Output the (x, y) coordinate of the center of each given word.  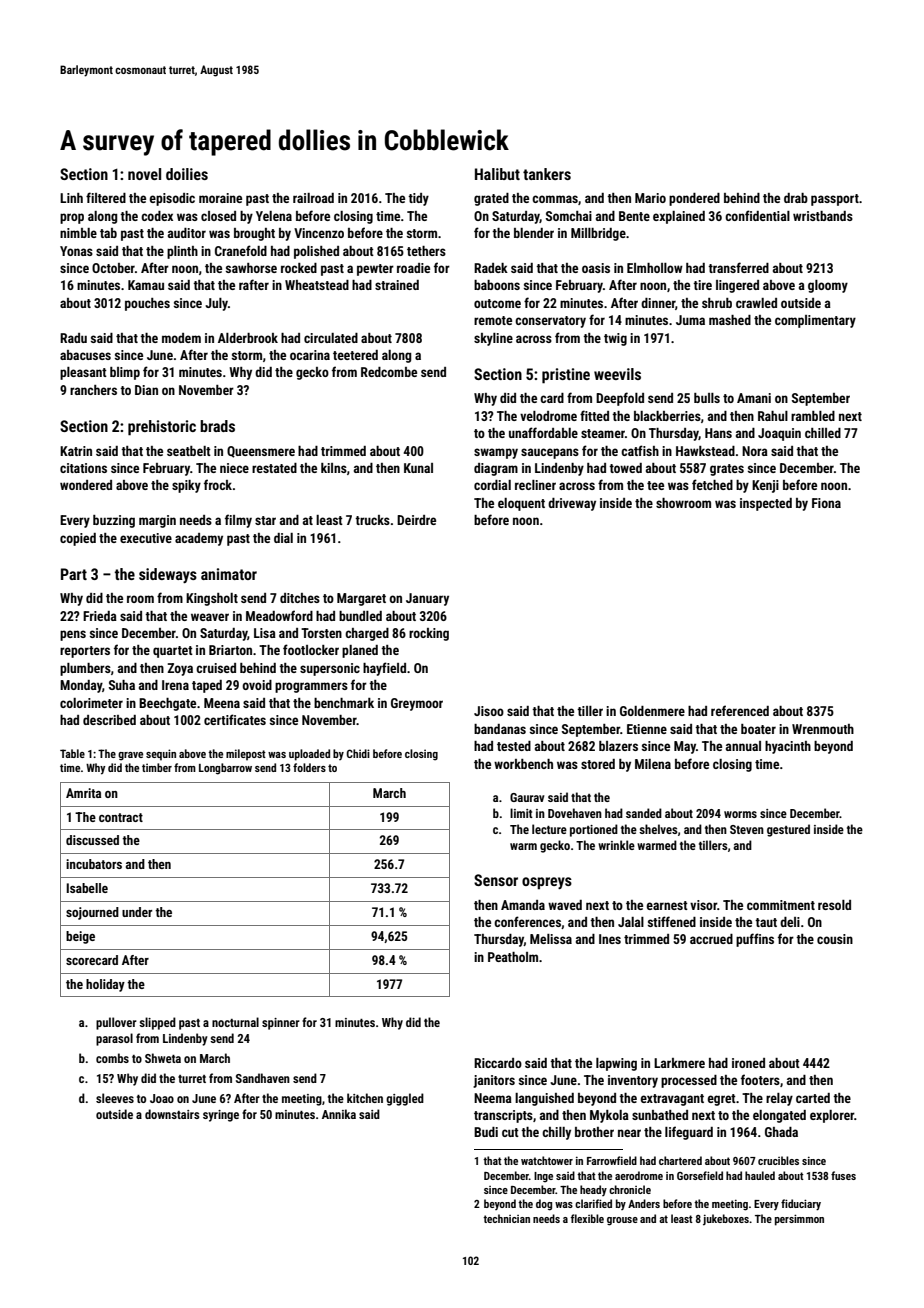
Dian (146, 390)
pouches (147, 304)
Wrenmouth (823, 729)
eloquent (521, 504)
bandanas (500, 729)
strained (397, 285)
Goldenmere (652, 711)
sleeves (115, 1098)
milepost (246, 755)
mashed (730, 320)
